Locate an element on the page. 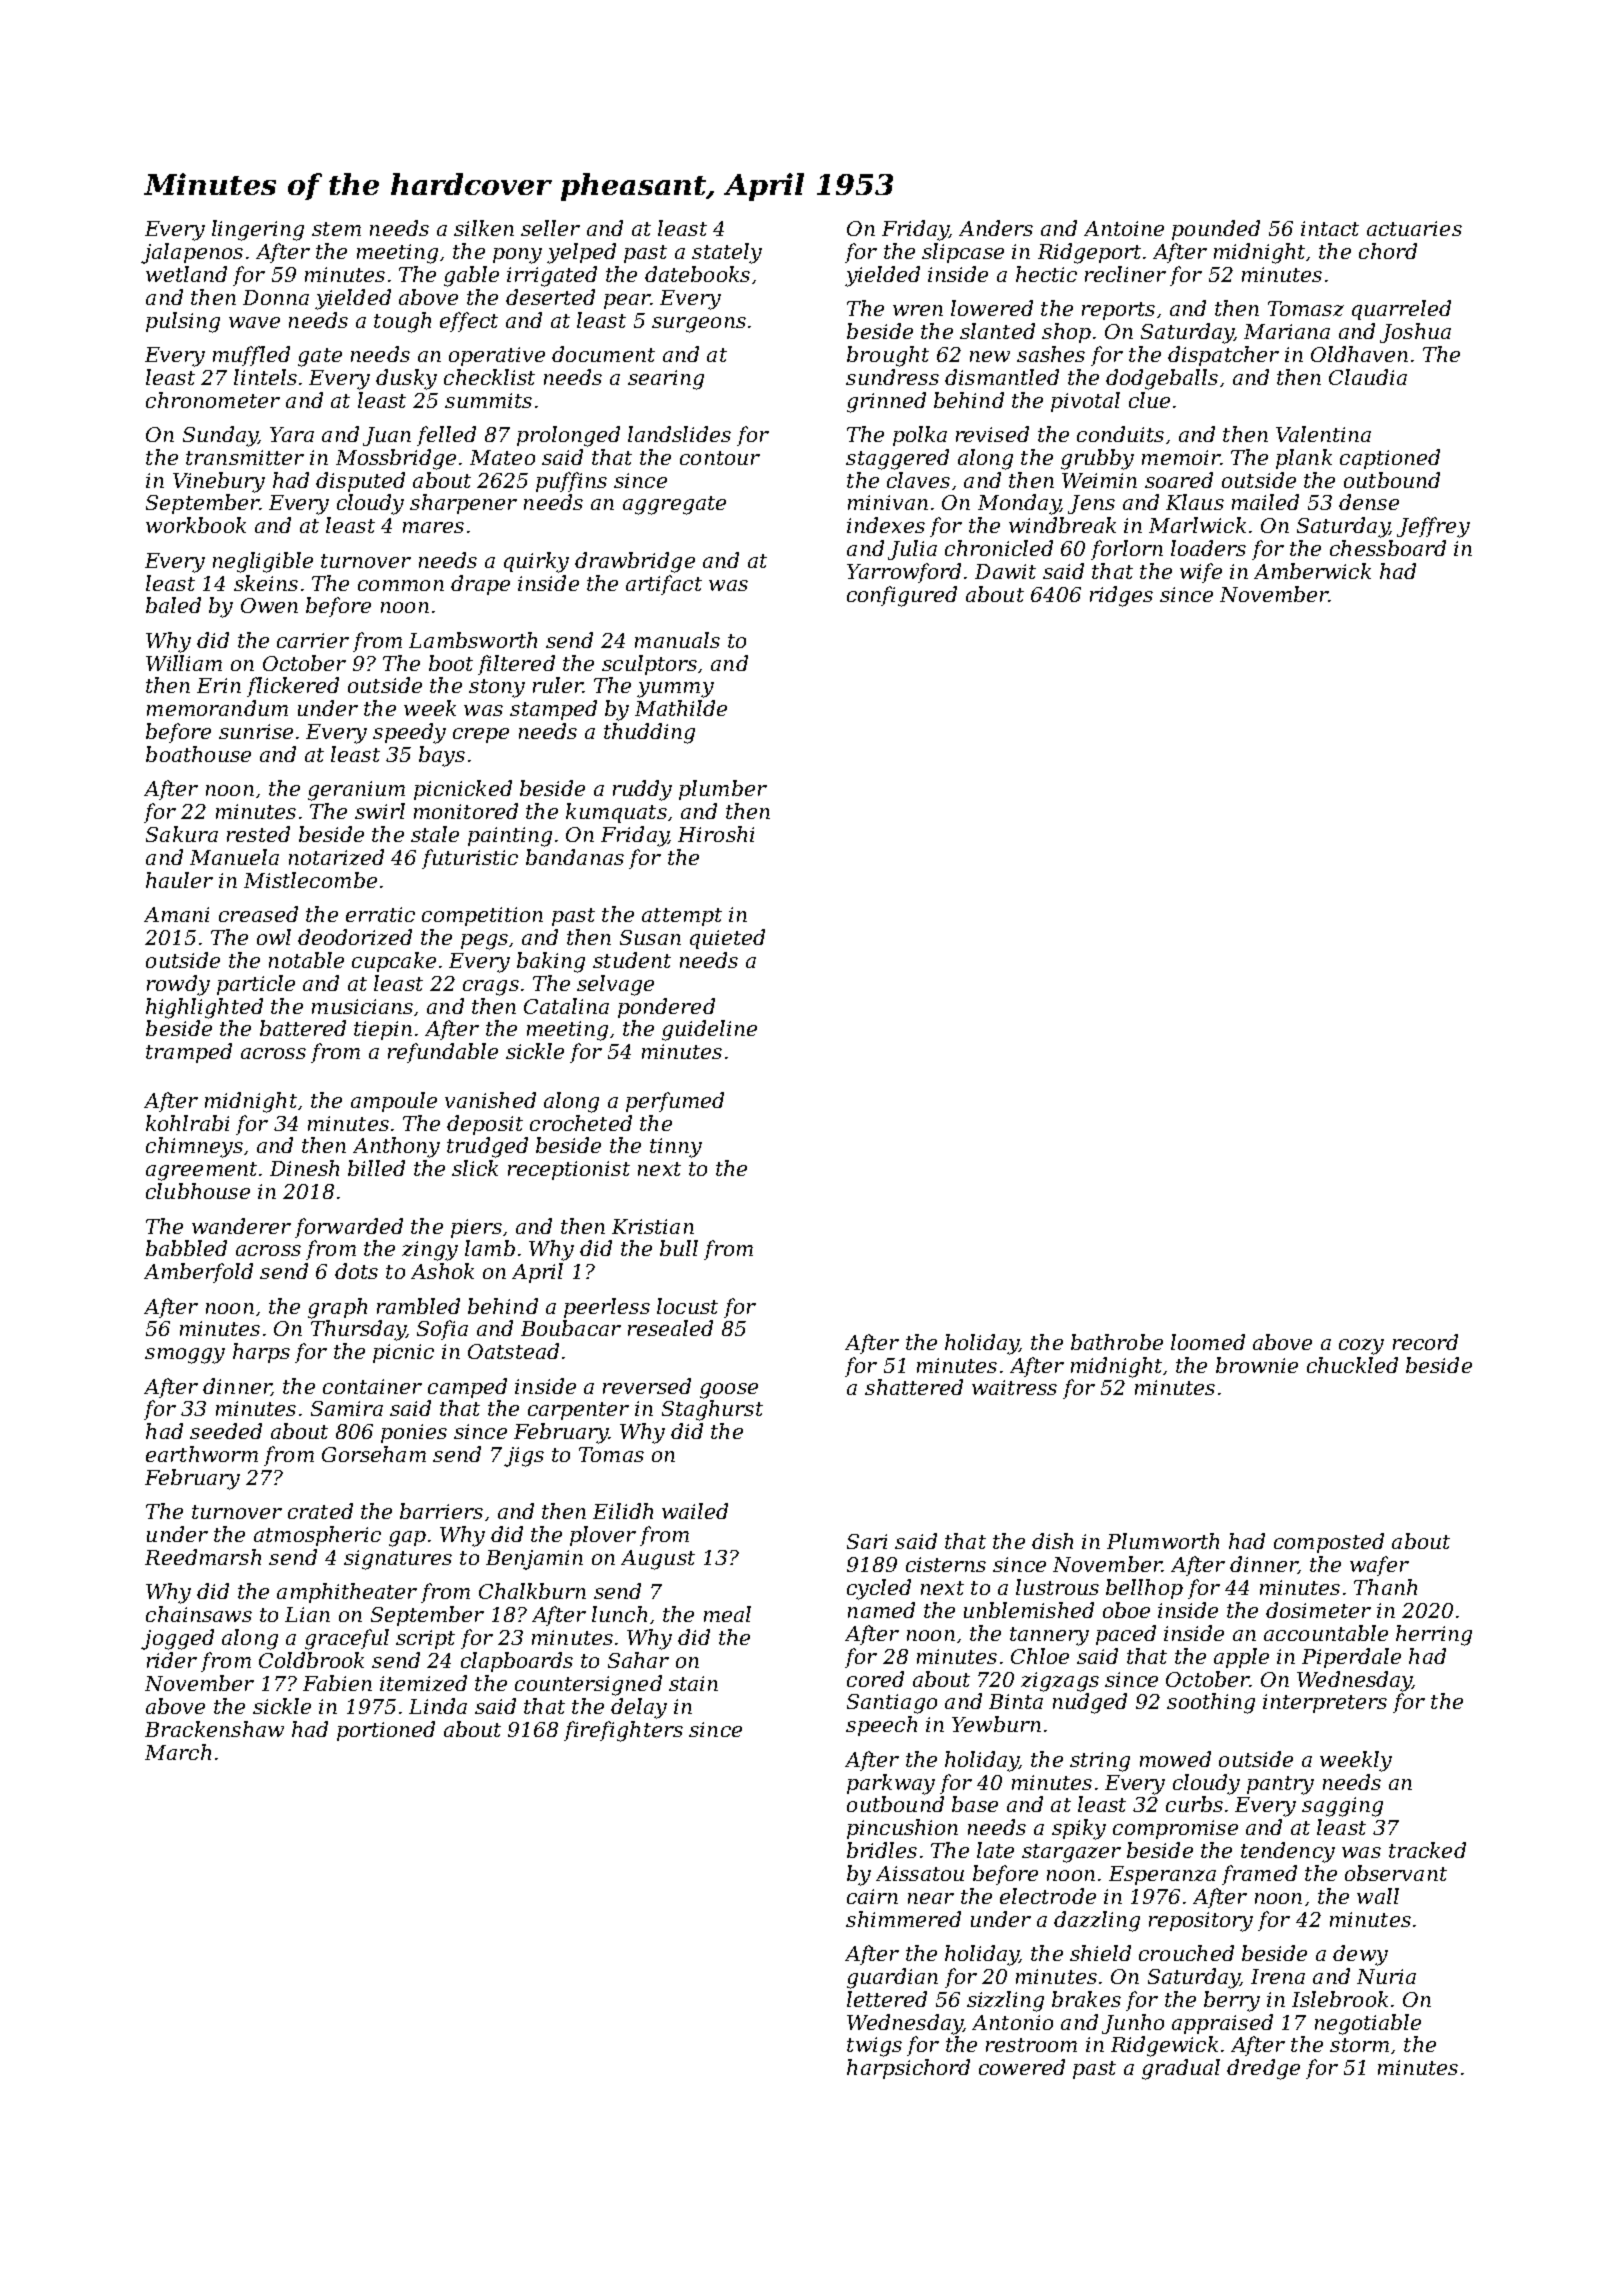 This image has height=2292, width=1620. March is located at coordinates (178, 1752).
